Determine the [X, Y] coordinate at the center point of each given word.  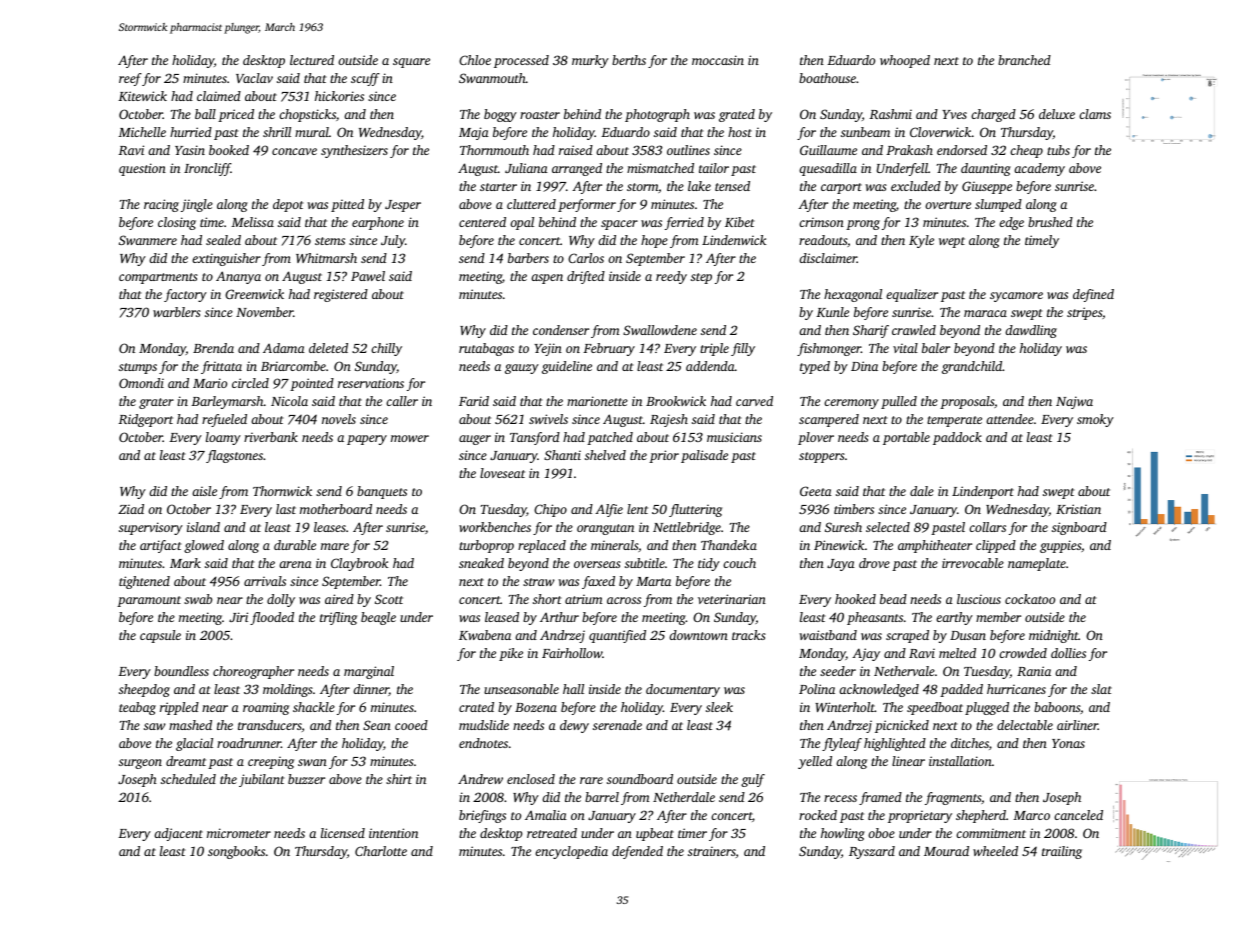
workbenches [495, 527]
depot [288, 205]
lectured [312, 60]
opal [522, 223]
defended [637, 852]
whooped [905, 61]
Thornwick [282, 491]
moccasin [718, 60]
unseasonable [521, 689]
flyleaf [842, 744]
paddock [957, 438]
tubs [1058, 150]
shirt [399, 779]
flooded [272, 618]
